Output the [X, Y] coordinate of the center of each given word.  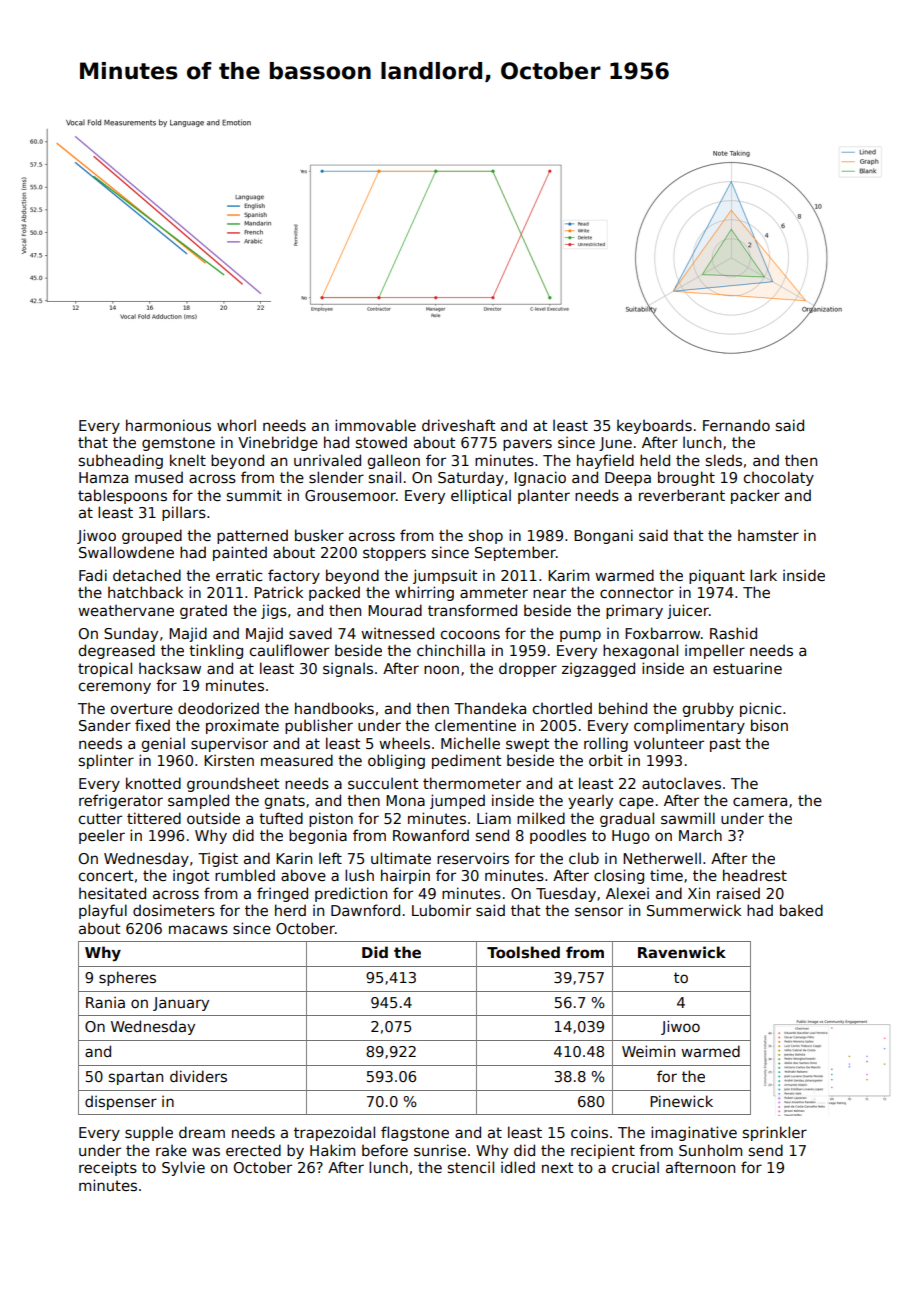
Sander [105, 725]
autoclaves [681, 783]
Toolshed [523, 952]
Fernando [736, 425]
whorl [236, 425]
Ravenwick [682, 952]
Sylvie [183, 1168]
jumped [457, 801]
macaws [198, 929]
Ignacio [540, 478]
